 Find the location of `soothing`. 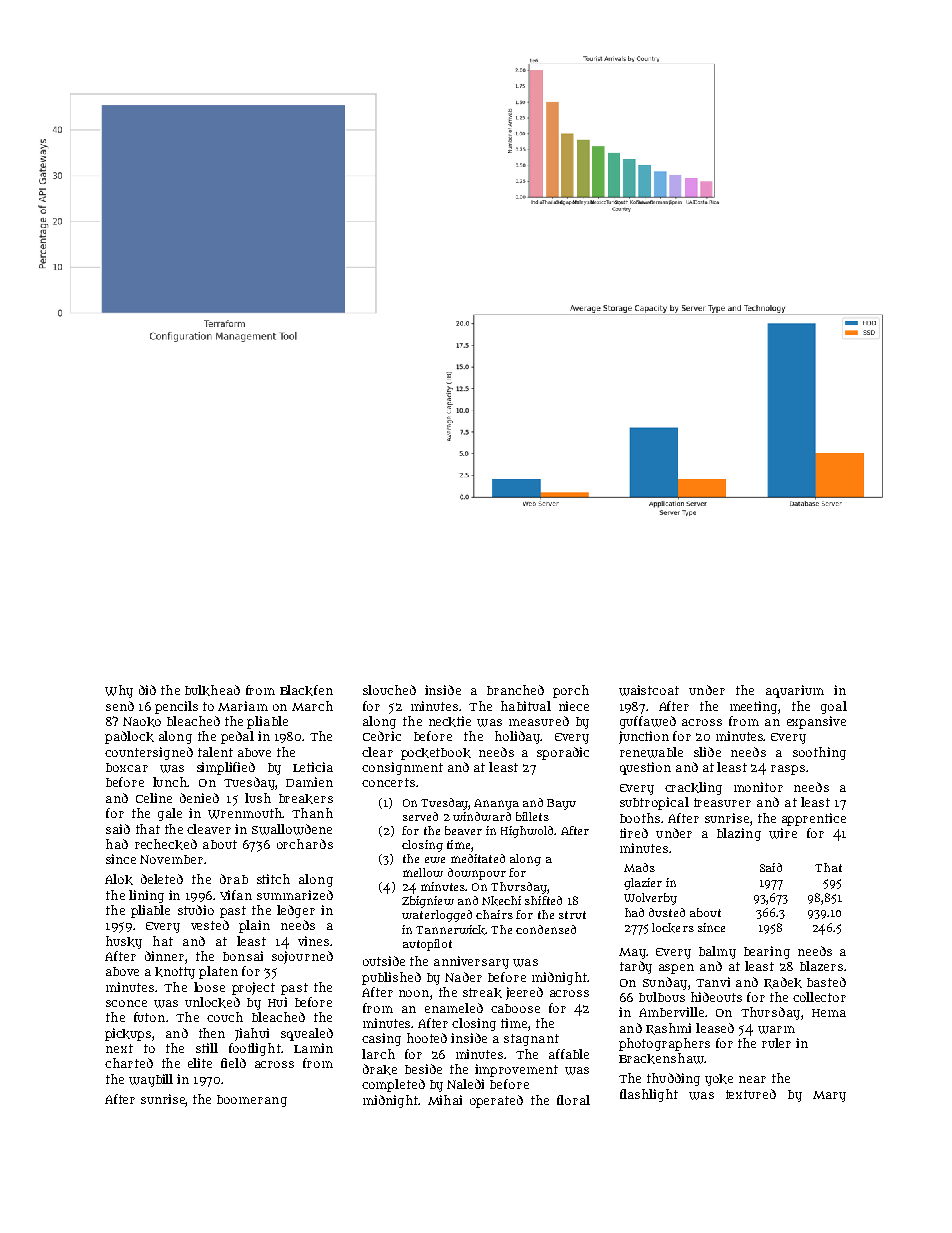

soothing is located at coordinates (819, 753).
